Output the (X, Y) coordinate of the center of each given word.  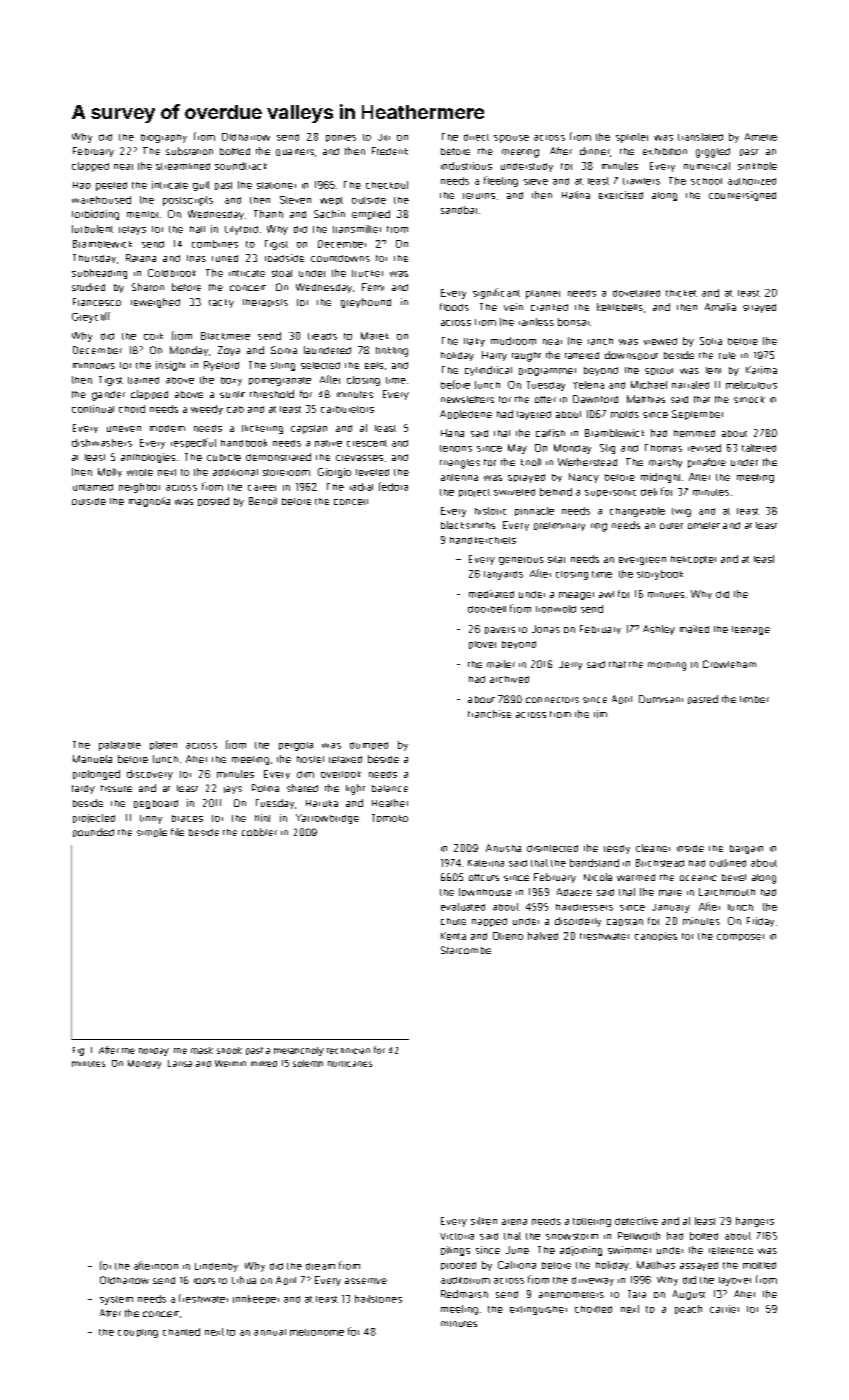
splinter (632, 138)
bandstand (594, 863)
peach (688, 1309)
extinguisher (538, 1310)
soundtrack (241, 166)
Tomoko (390, 818)
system (116, 1300)
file (177, 832)
